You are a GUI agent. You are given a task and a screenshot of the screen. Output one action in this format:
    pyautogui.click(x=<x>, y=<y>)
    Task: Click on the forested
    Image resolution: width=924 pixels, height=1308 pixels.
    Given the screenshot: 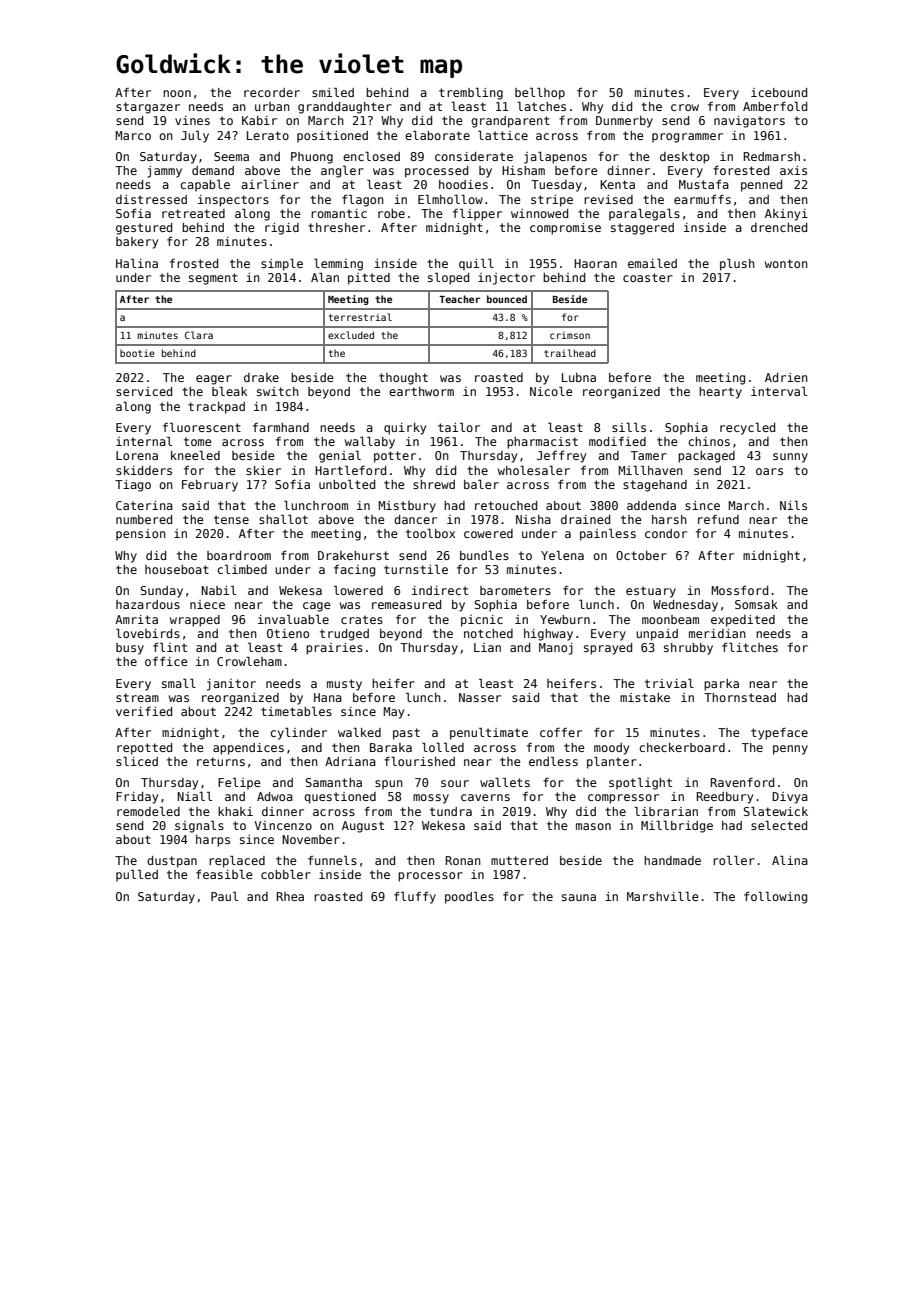 What is the action you would take?
    pyautogui.click(x=741, y=170)
